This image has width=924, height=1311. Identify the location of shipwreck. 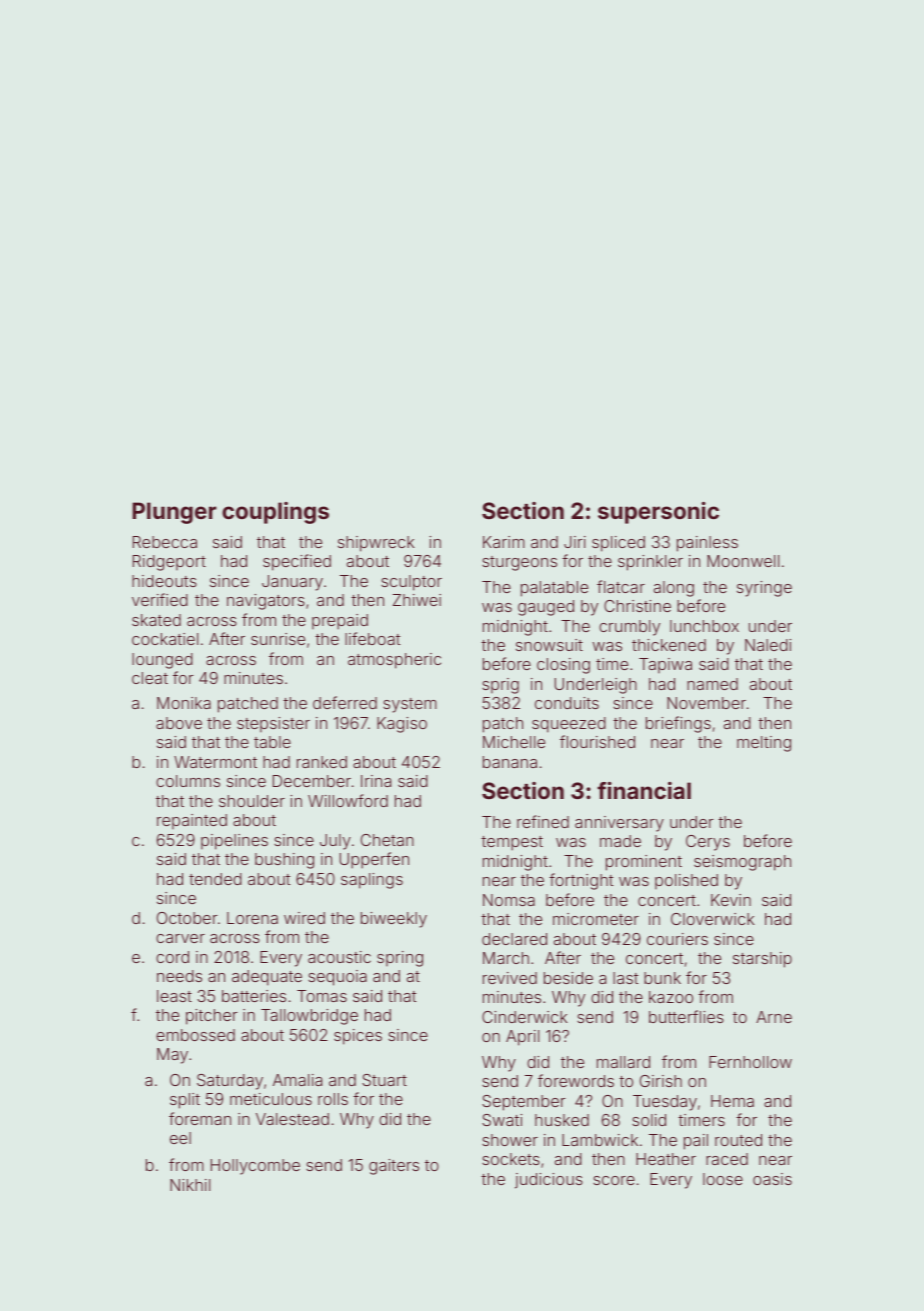
(376, 544).
